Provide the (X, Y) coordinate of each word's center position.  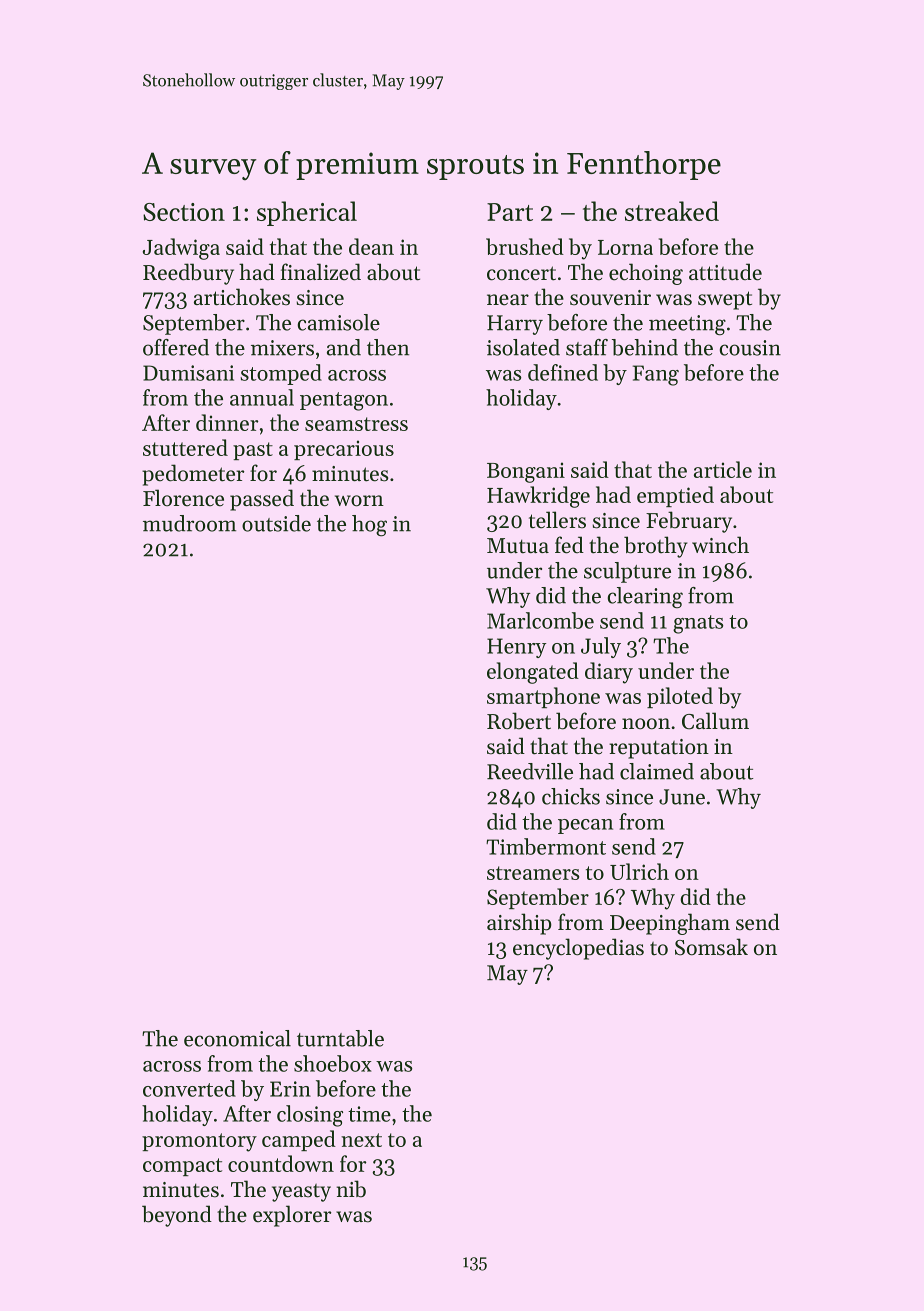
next (361, 1140)
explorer (292, 1216)
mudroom (189, 523)
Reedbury (188, 274)
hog (369, 526)
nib (351, 1189)
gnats (698, 624)
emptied (675, 496)
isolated (523, 347)
